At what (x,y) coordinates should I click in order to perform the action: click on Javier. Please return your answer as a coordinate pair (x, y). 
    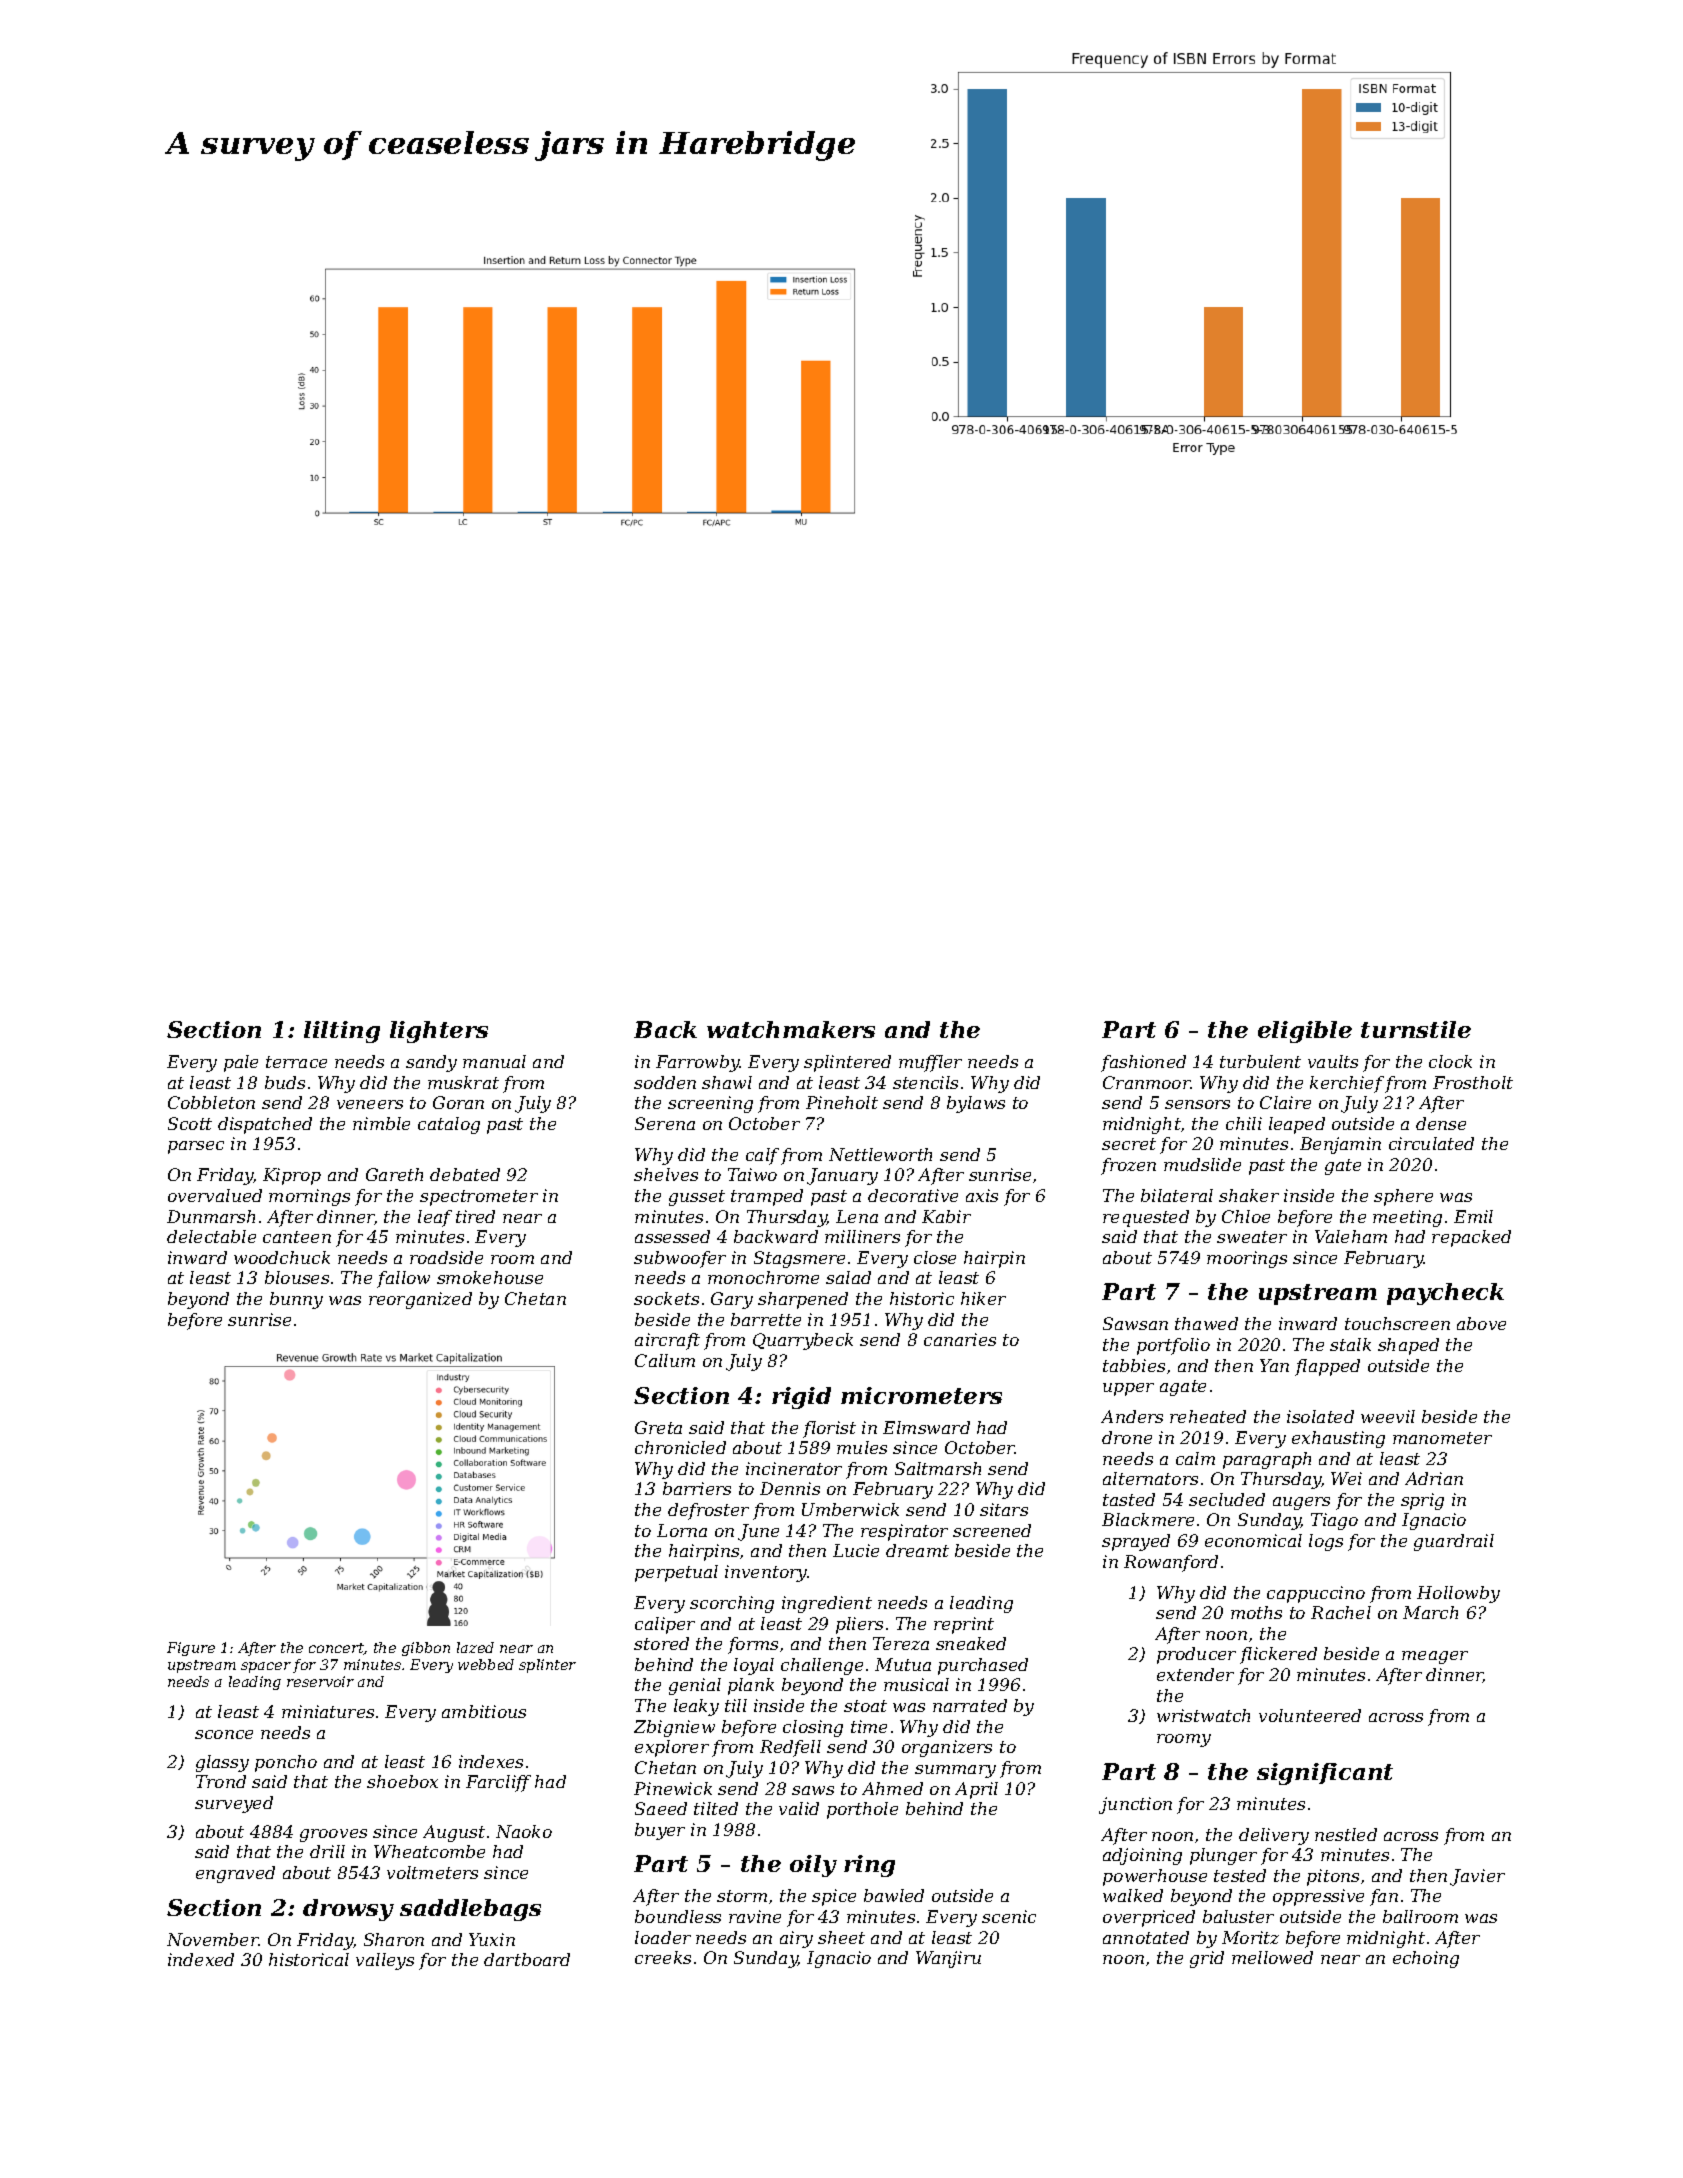
    Looking at the image, I should click on (1477, 1877).
